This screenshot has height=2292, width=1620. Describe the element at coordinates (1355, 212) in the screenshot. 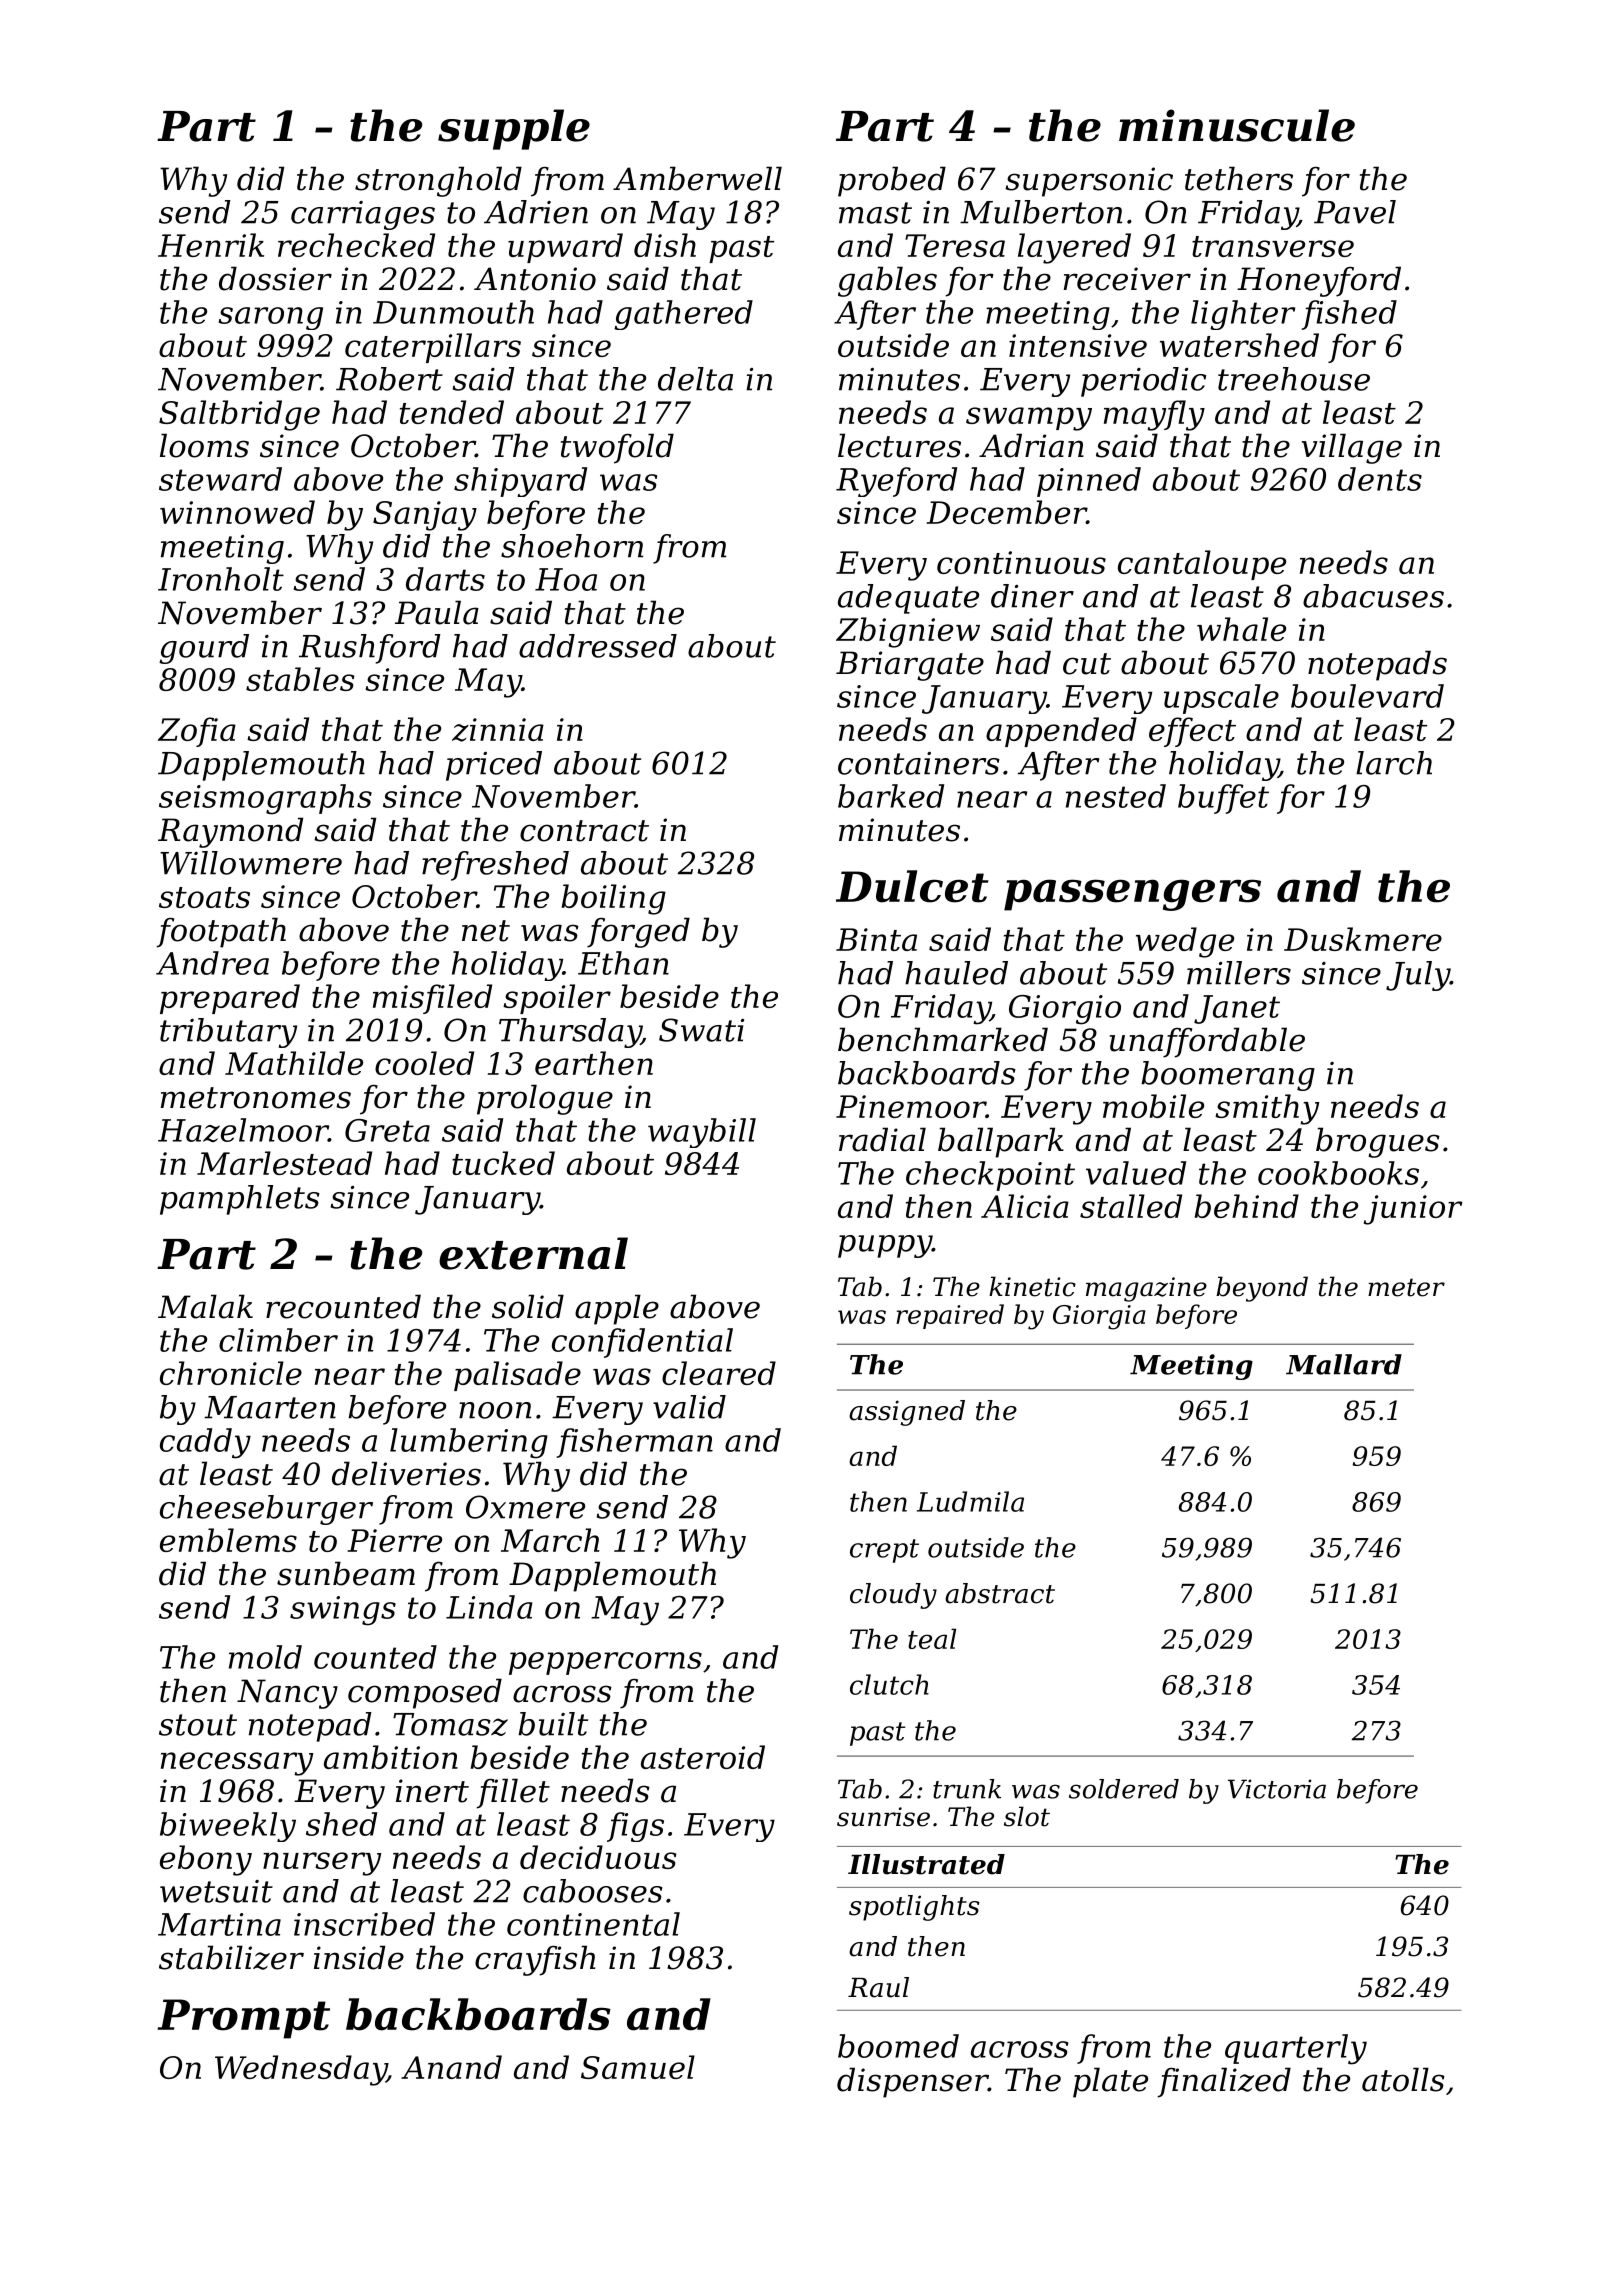

I see `Pavel` at that location.
